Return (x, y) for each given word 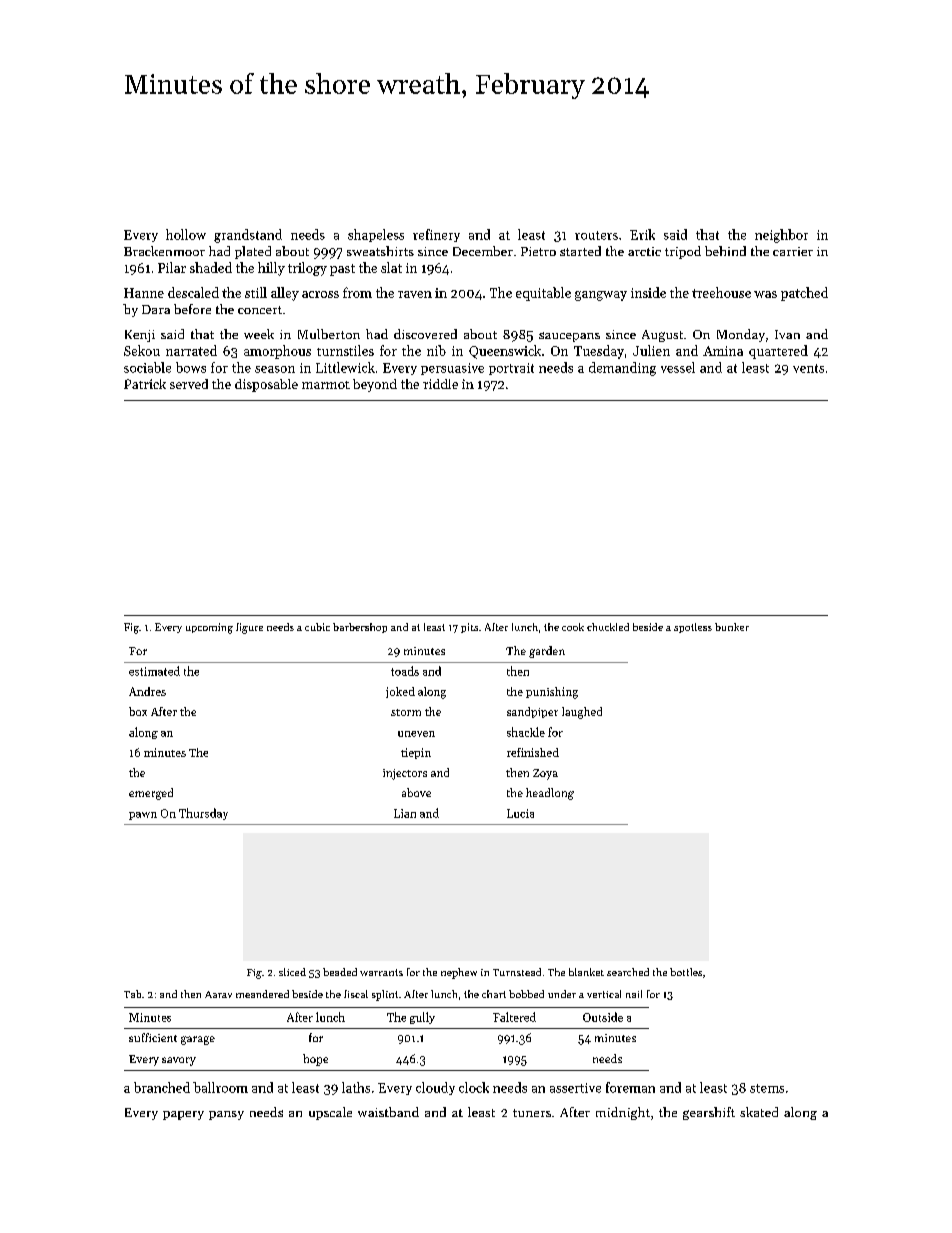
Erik (642, 234)
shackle (526, 732)
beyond (375, 385)
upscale (330, 1113)
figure (249, 628)
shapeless (376, 235)
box (138, 711)
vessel (678, 367)
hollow (186, 234)
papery (183, 1115)
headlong (550, 794)
